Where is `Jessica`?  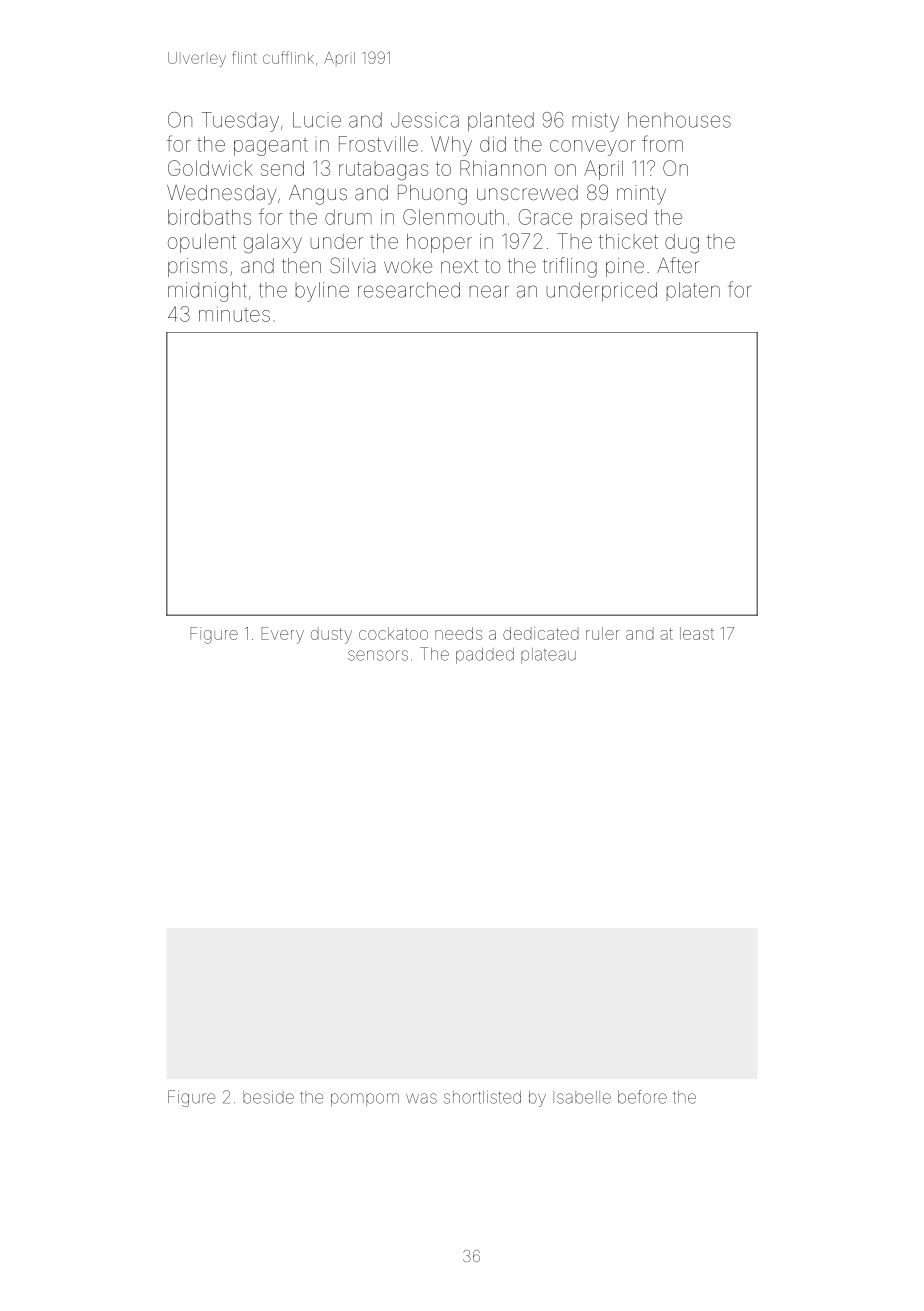 Jessica is located at coordinates (425, 120).
